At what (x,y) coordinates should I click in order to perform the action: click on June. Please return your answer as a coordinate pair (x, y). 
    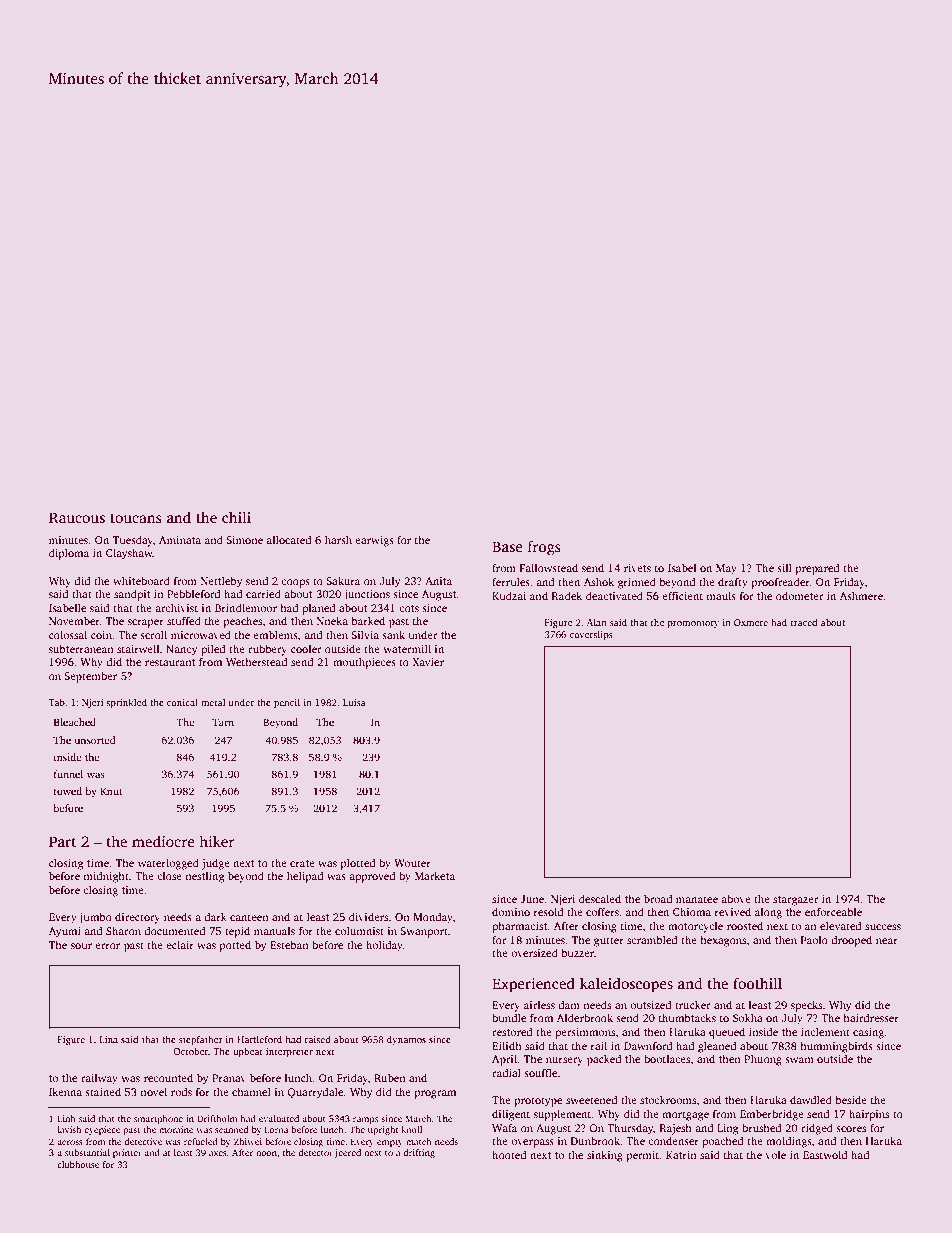
    Looking at the image, I should click on (532, 899).
